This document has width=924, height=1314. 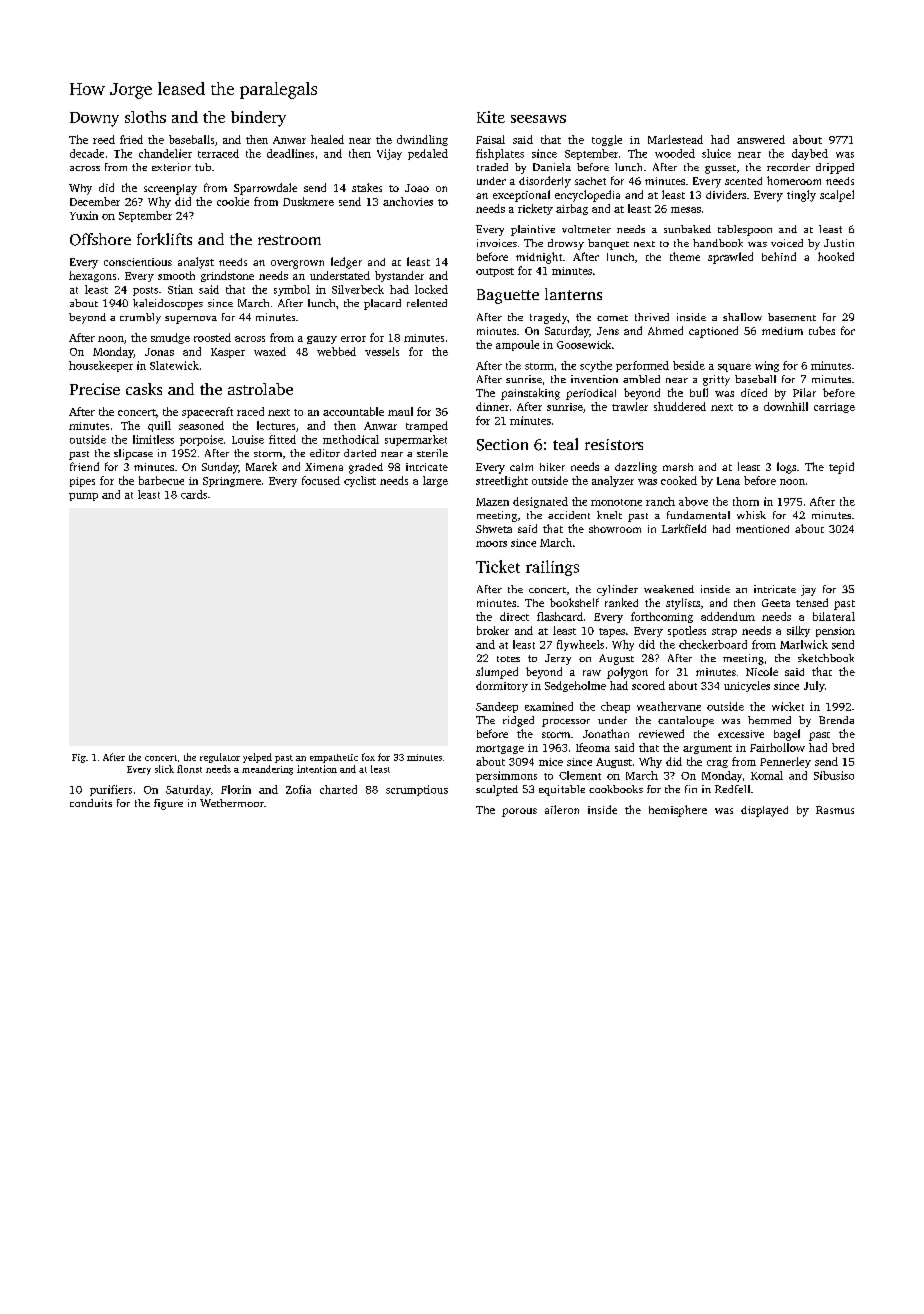 I want to click on accountable, so click(x=353, y=411).
